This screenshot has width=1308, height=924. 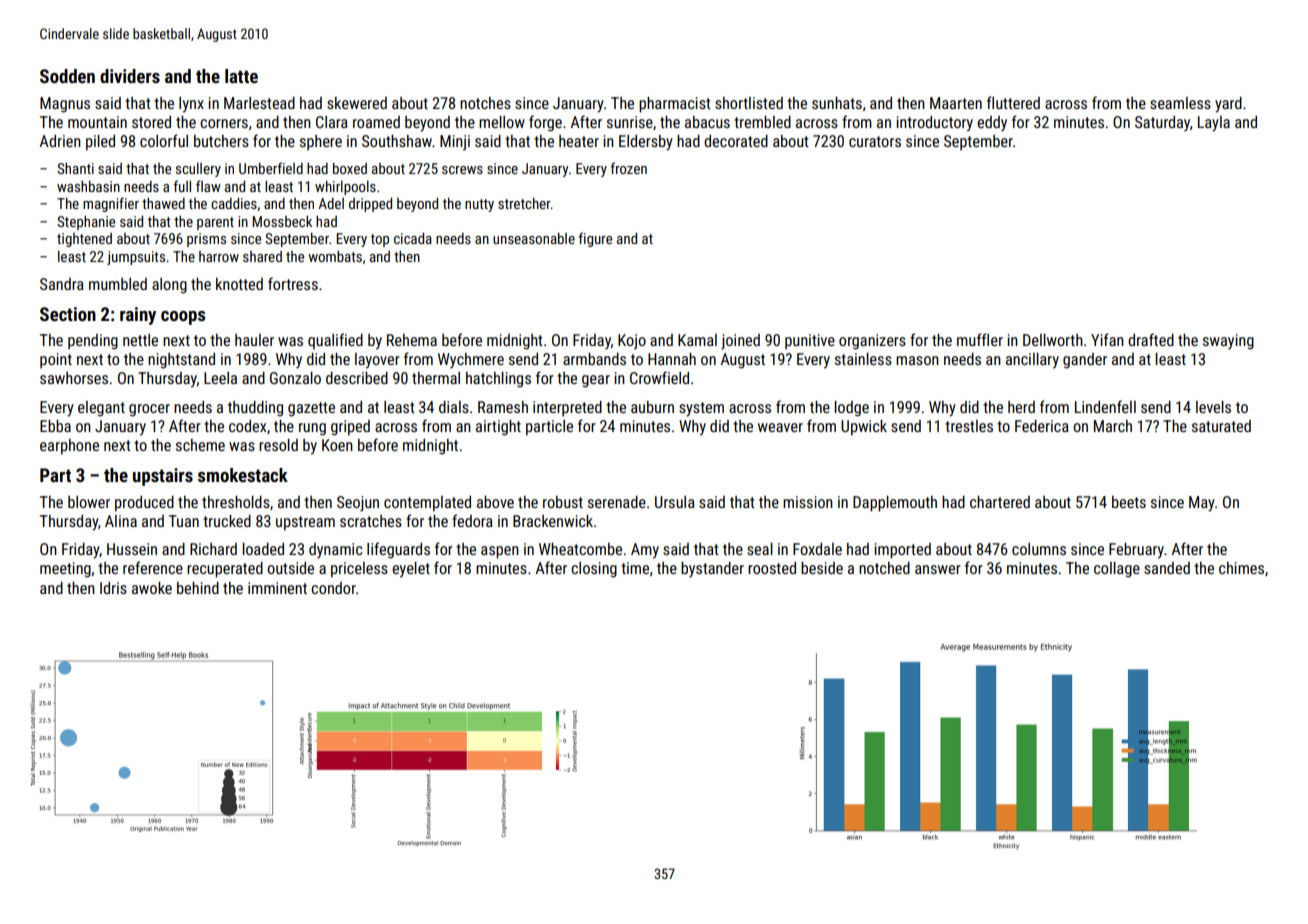 I want to click on swaying, so click(x=1228, y=342).
